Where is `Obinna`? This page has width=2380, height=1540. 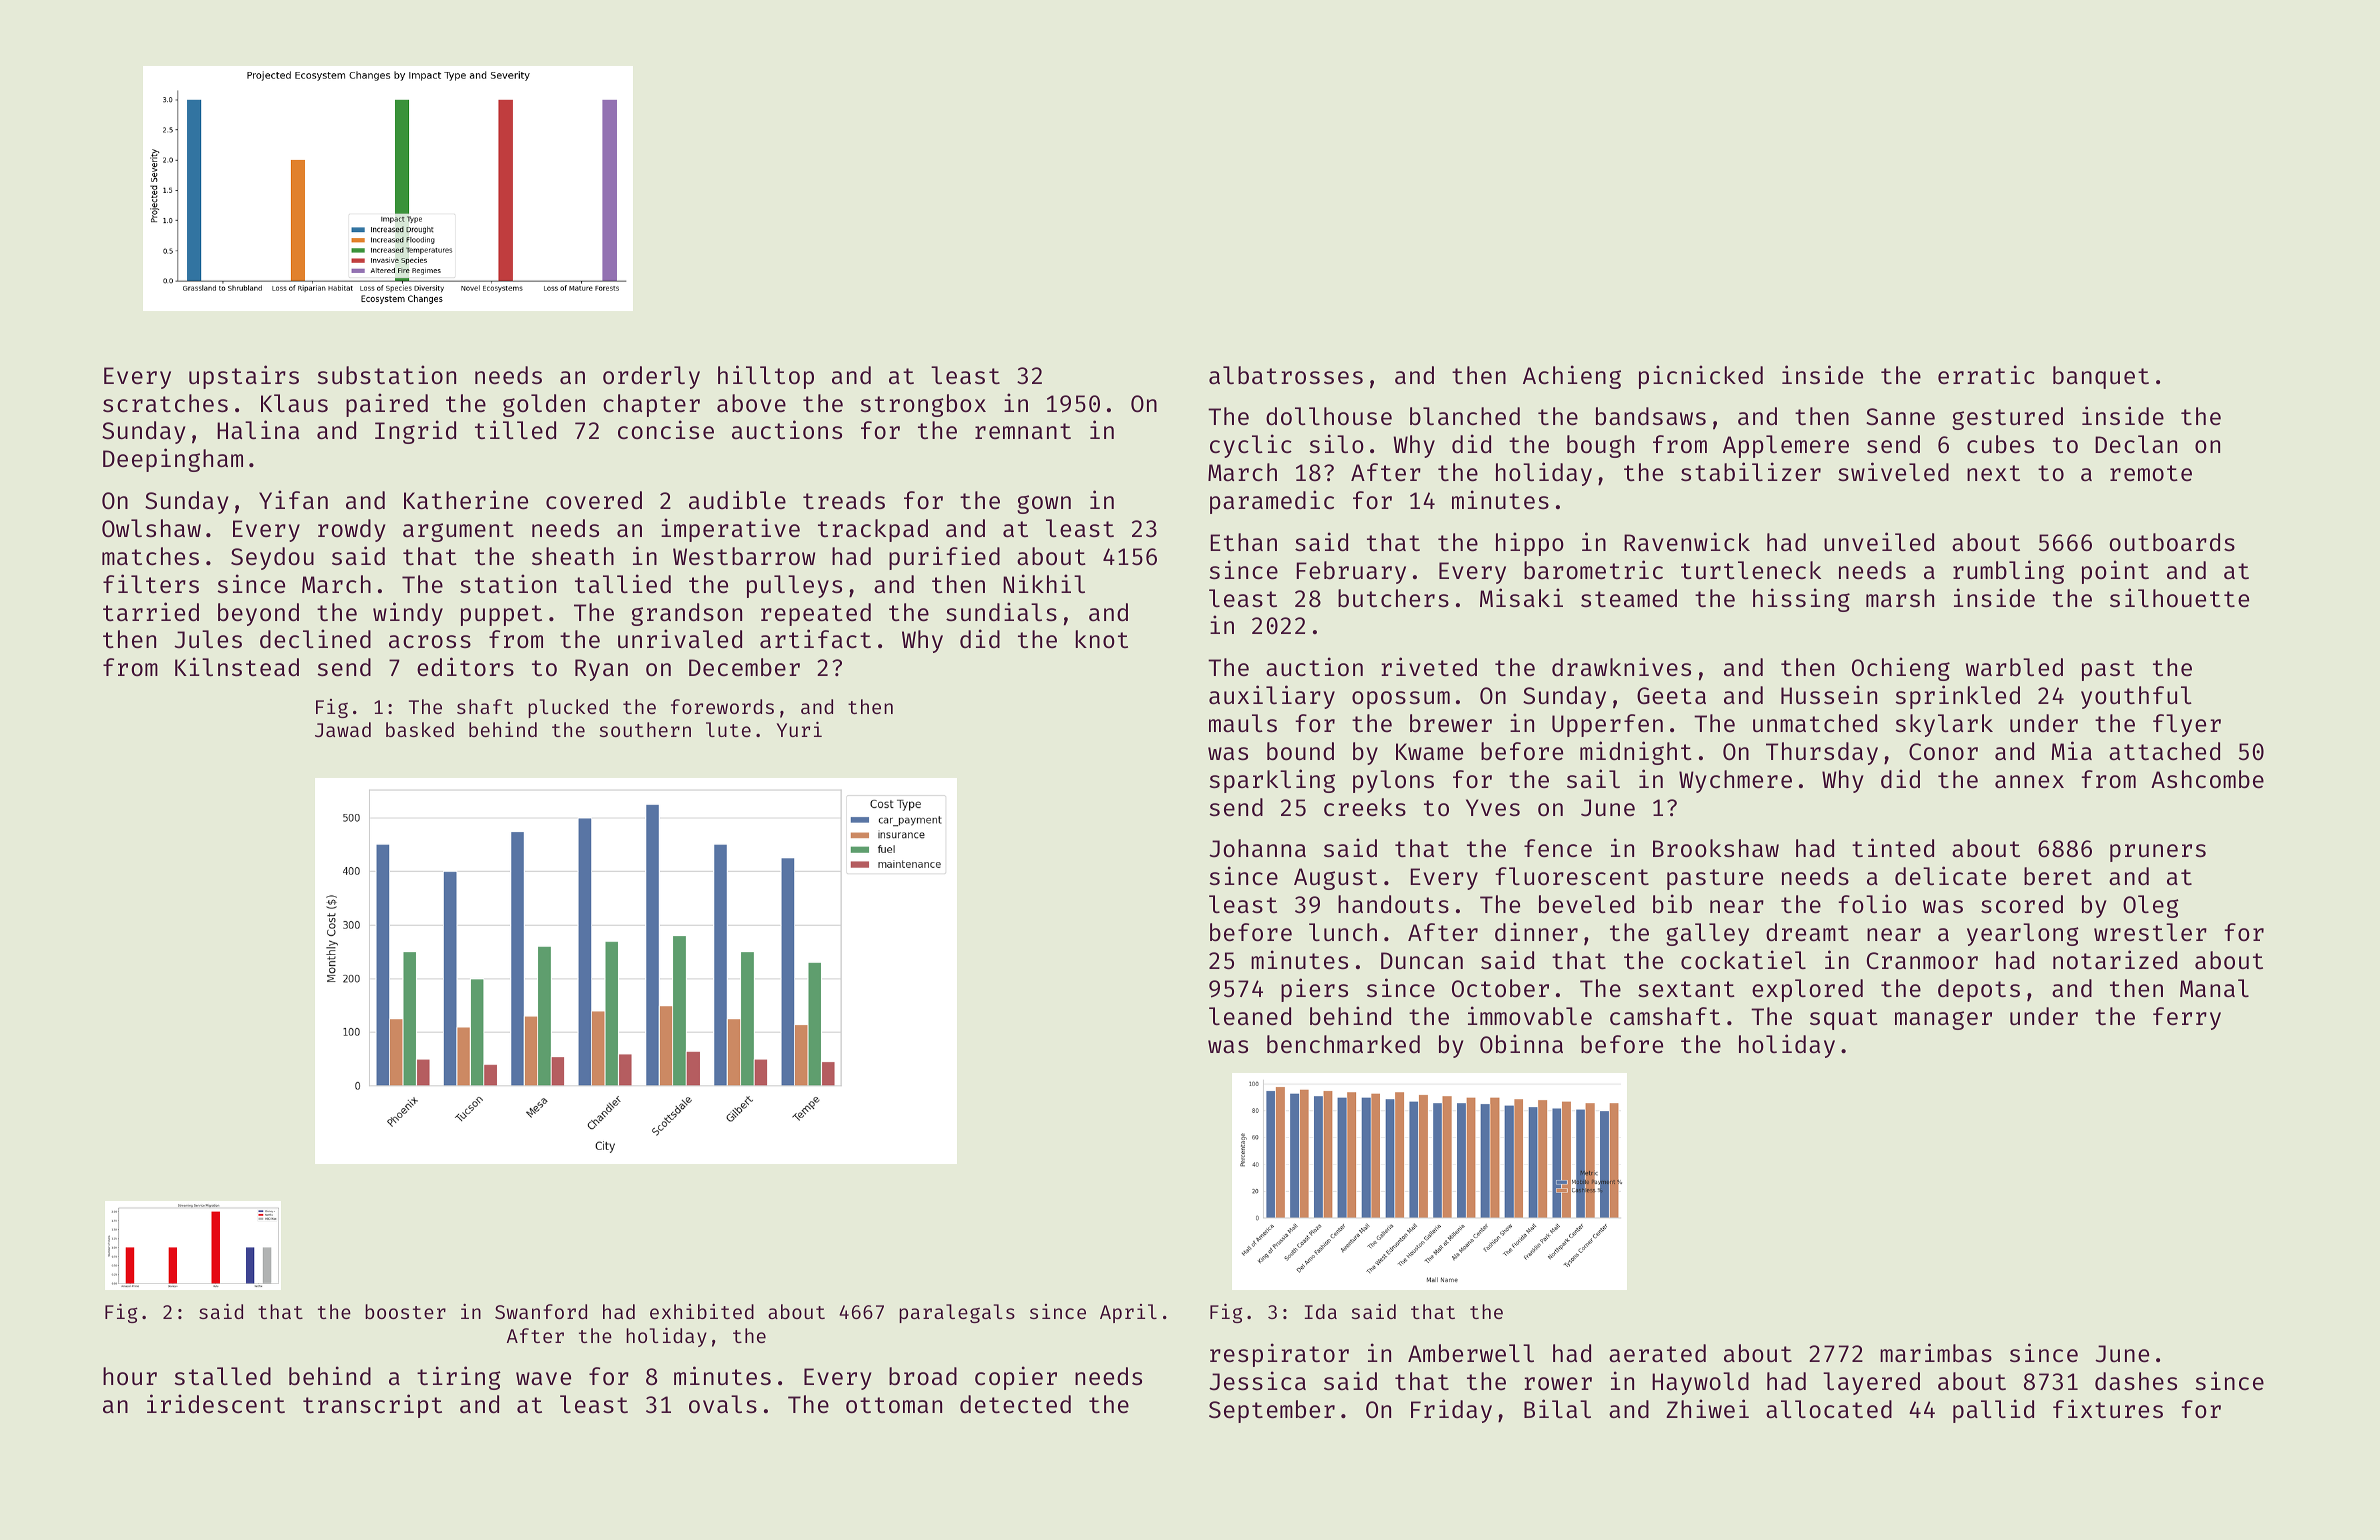 Obinna is located at coordinates (1521, 1043).
